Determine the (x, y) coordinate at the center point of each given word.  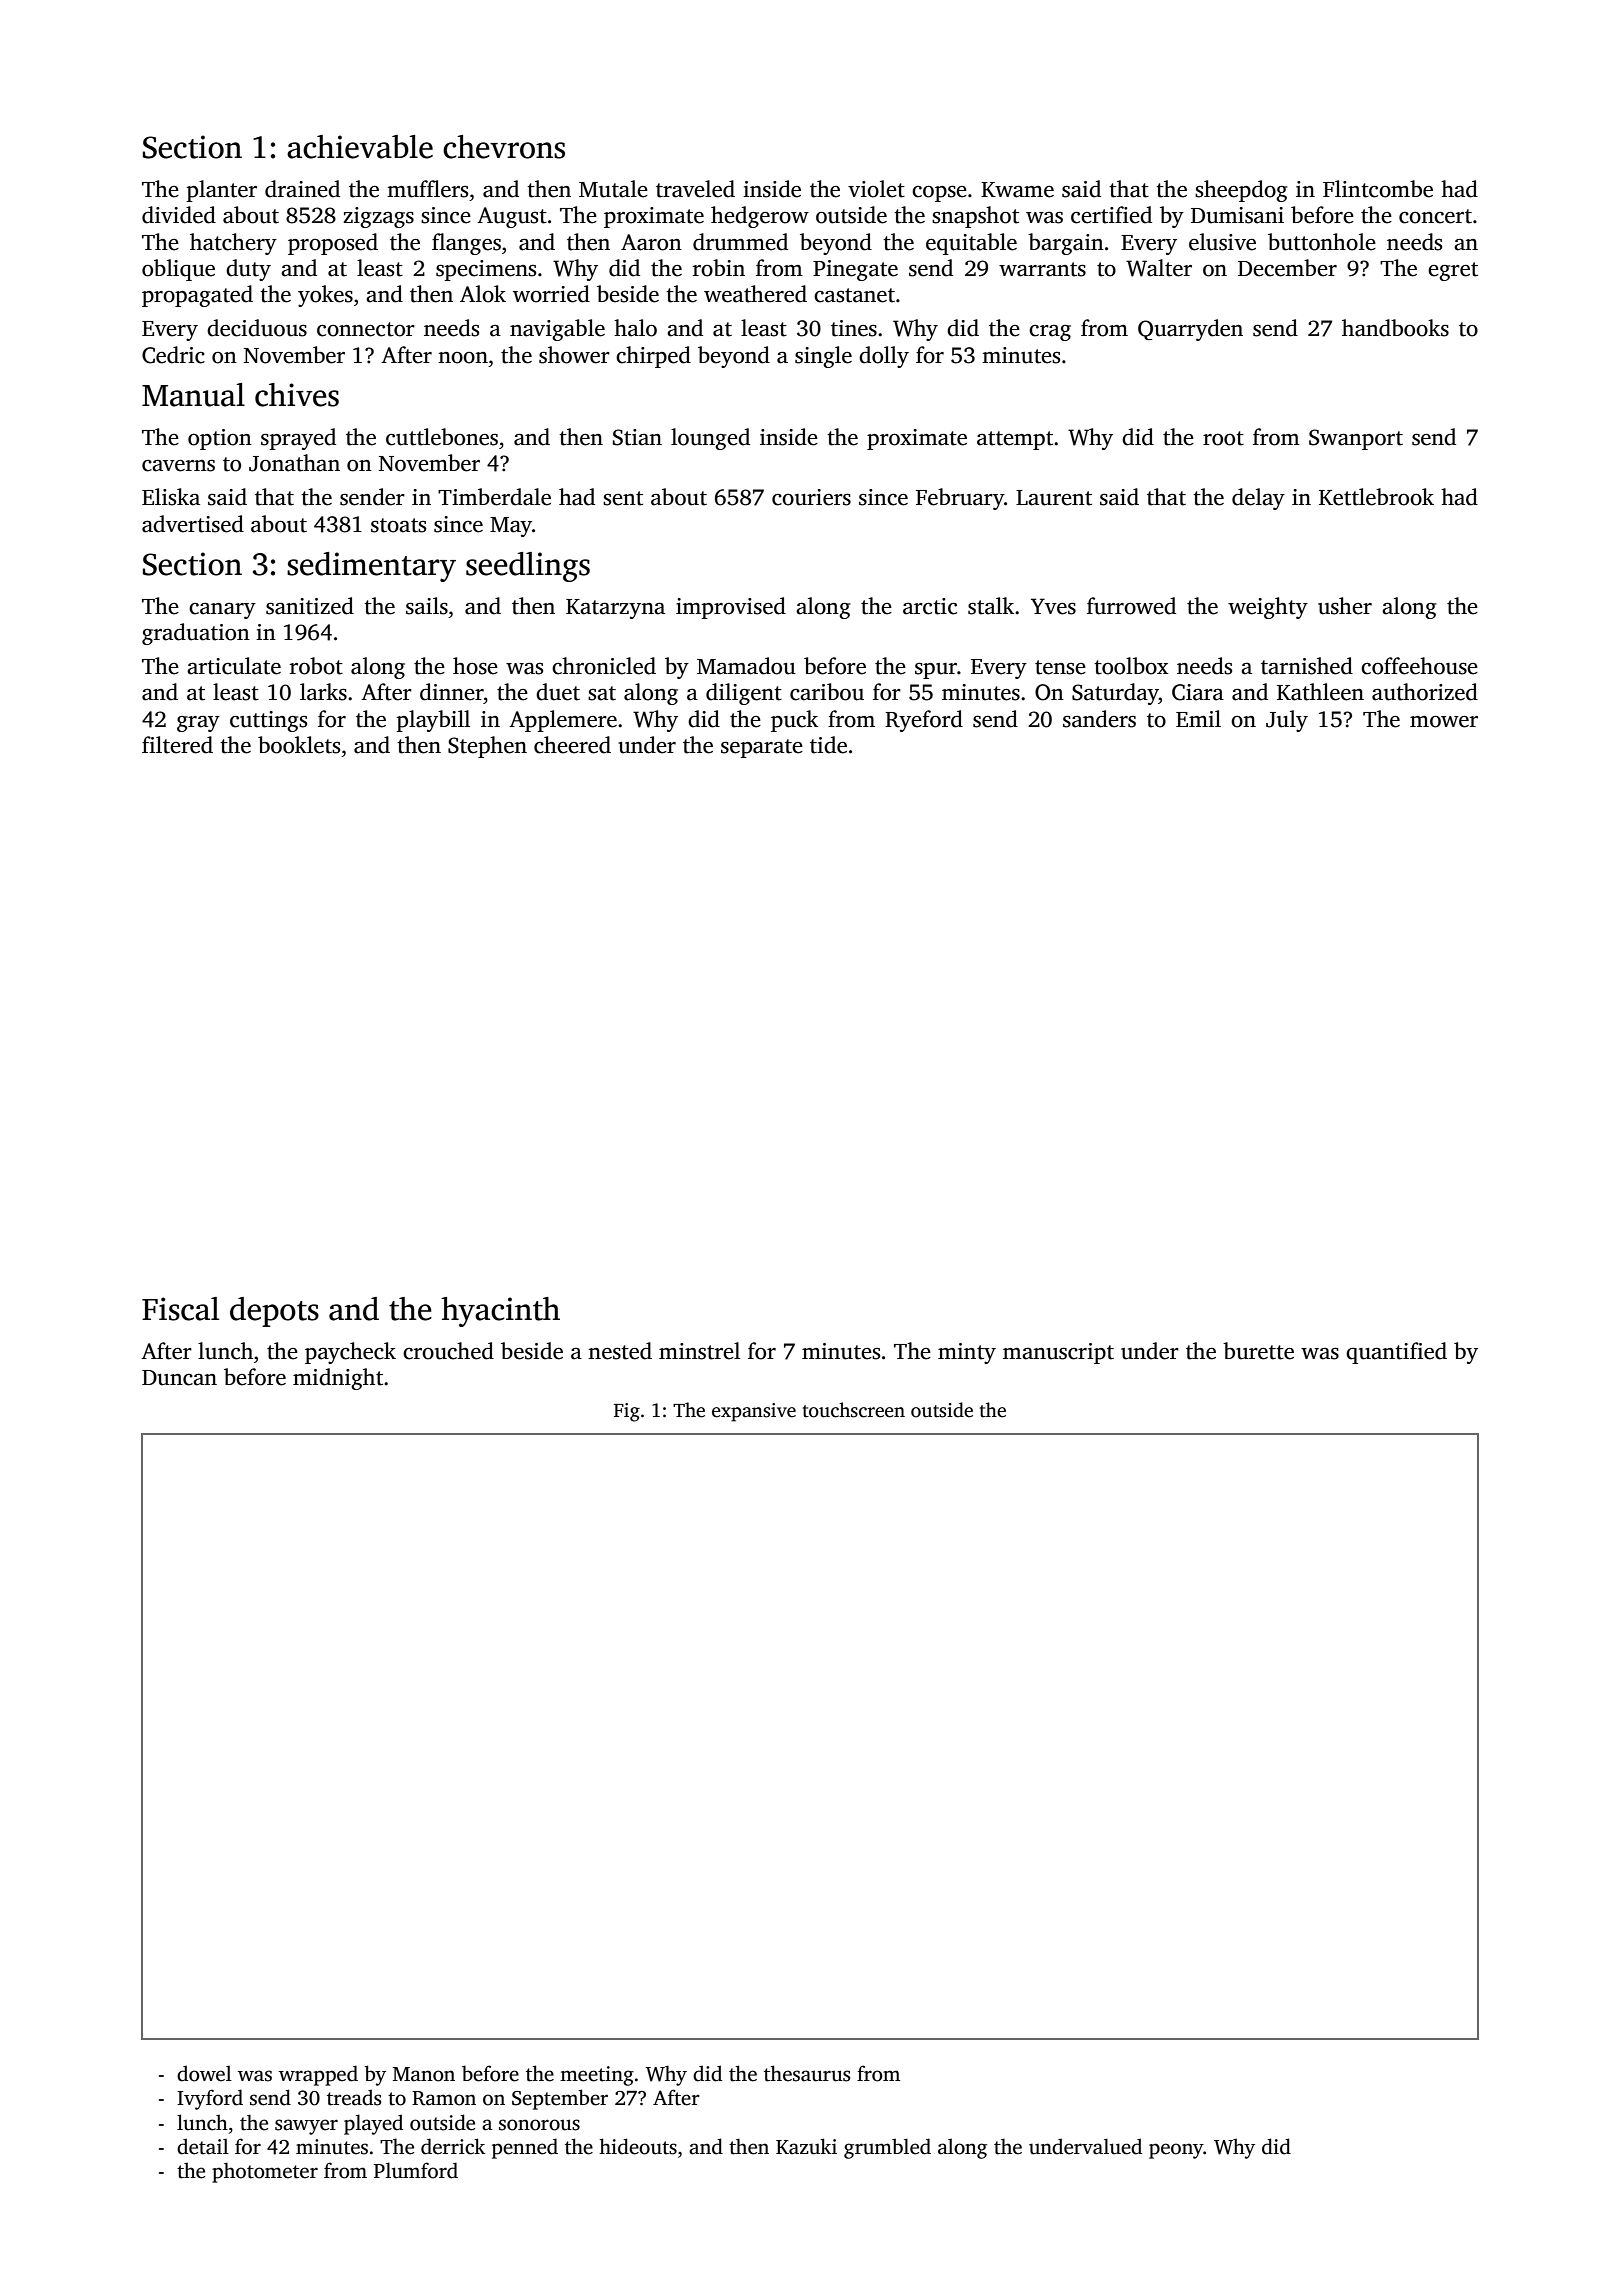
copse (939, 194)
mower (1444, 722)
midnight (338, 1379)
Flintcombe (1378, 189)
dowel (204, 2073)
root (1223, 438)
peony (1176, 2151)
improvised (731, 608)
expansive (754, 1412)
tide (828, 745)
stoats (398, 525)
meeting (597, 2076)
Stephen (487, 747)
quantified (1396, 1353)
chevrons (504, 147)
